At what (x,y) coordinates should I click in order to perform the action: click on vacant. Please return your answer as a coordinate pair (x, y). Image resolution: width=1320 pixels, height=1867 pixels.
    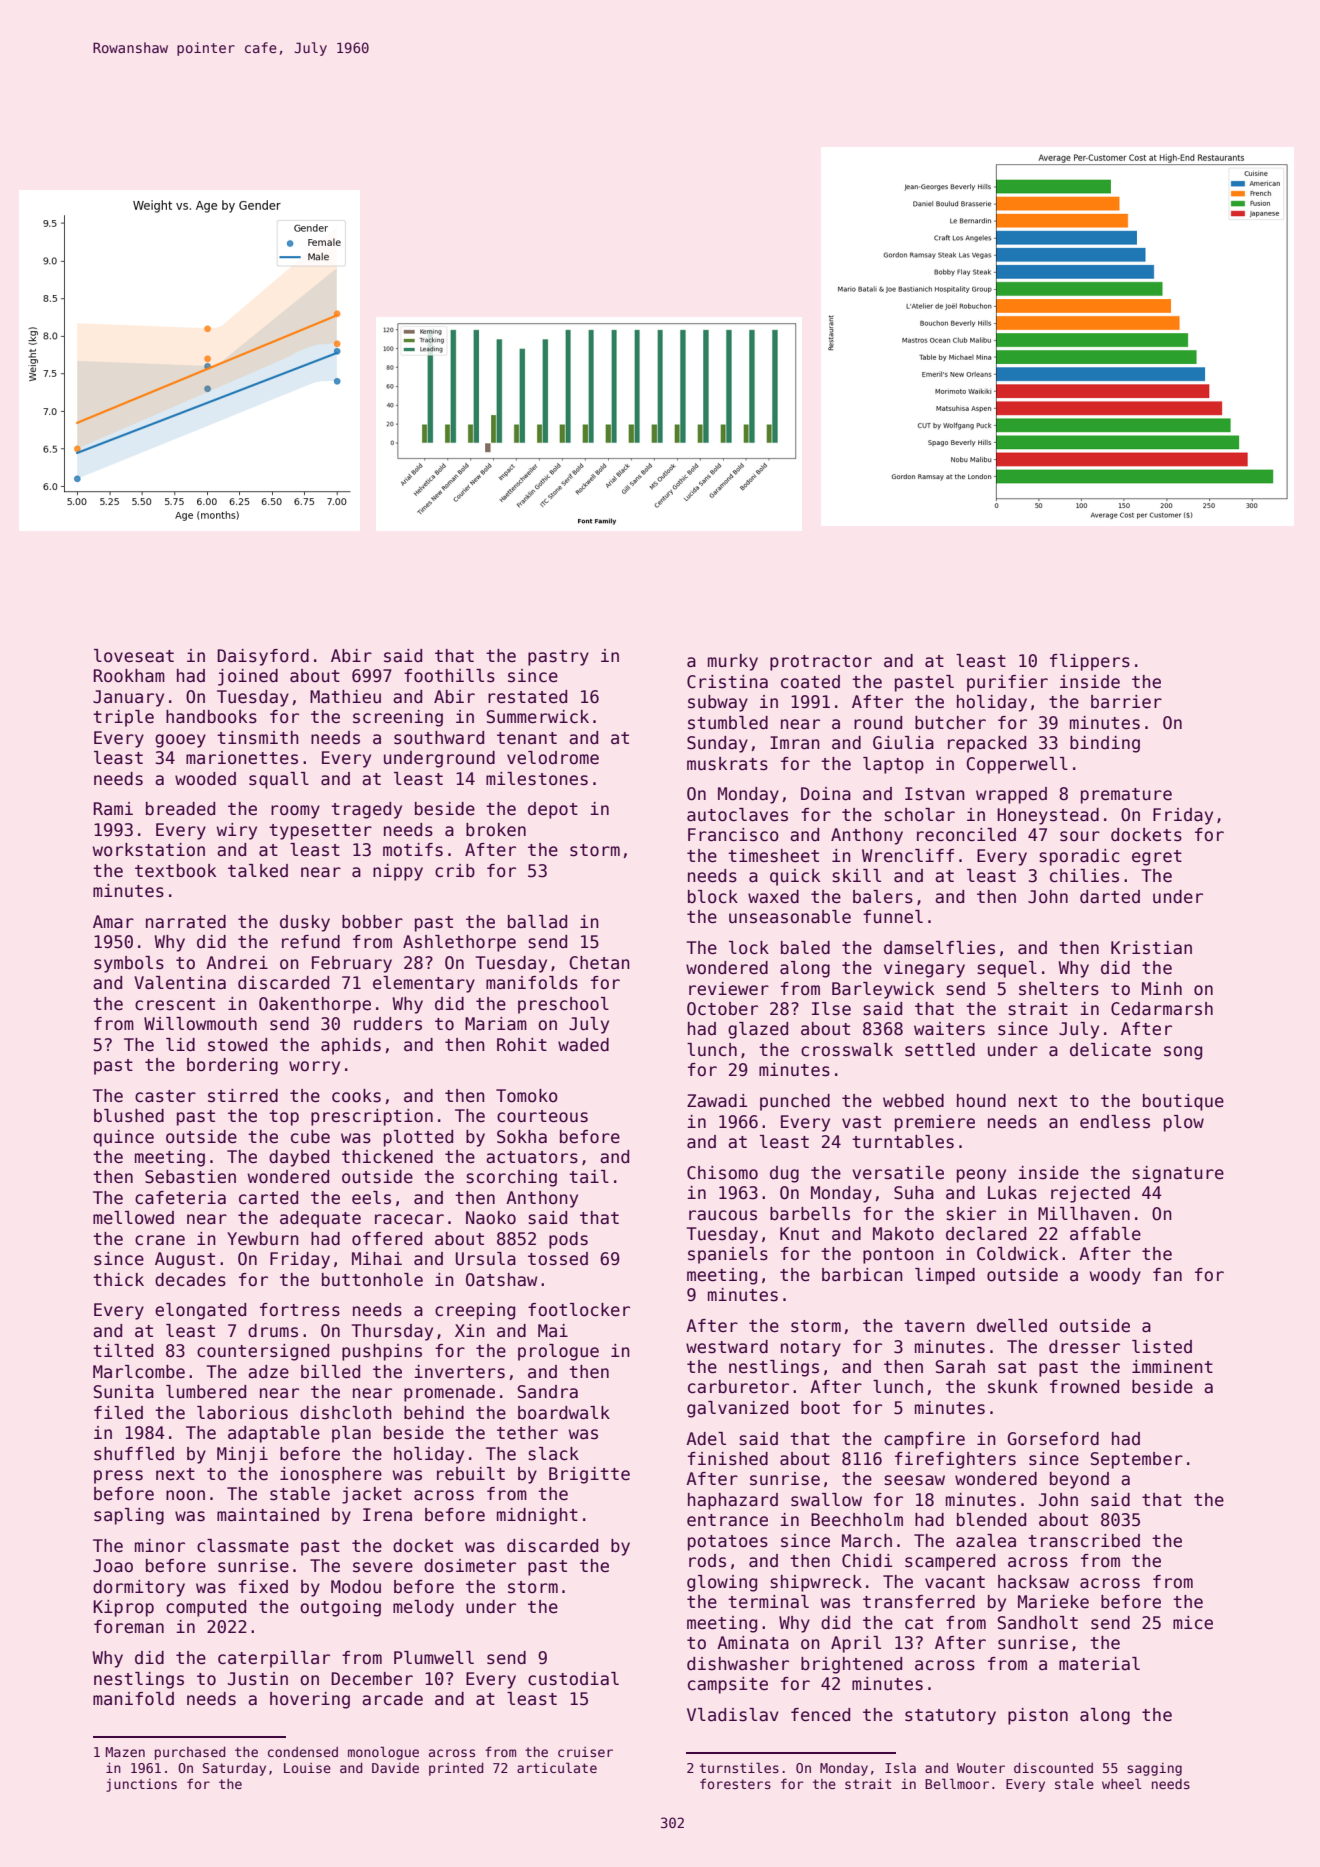
    Looking at the image, I should click on (955, 1582).
